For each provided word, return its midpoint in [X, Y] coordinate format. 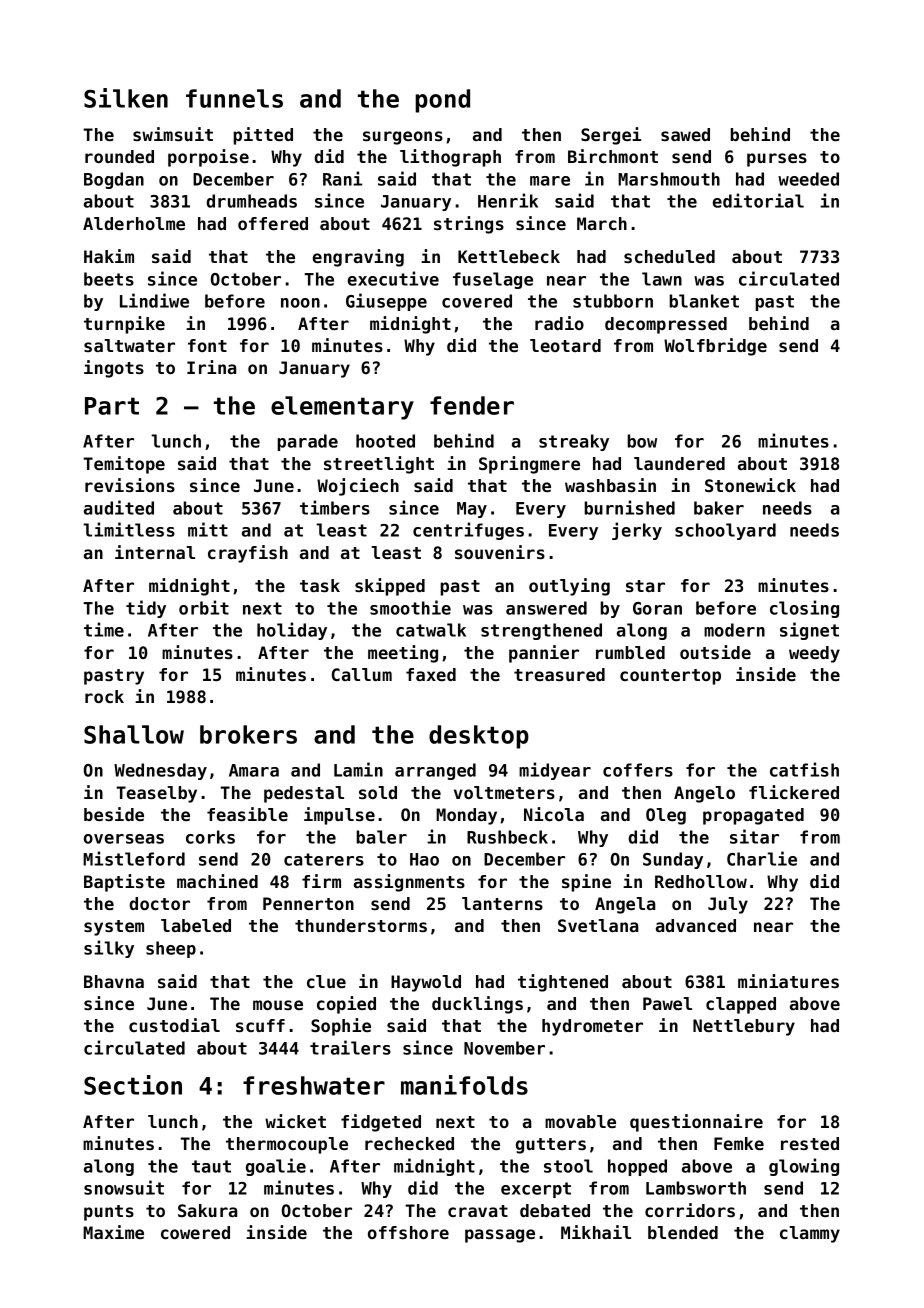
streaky [574, 442]
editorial [758, 200]
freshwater [314, 1085]
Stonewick [750, 485]
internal [155, 552]
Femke [739, 1143]
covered [477, 301]
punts [109, 1213]
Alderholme [134, 223]
